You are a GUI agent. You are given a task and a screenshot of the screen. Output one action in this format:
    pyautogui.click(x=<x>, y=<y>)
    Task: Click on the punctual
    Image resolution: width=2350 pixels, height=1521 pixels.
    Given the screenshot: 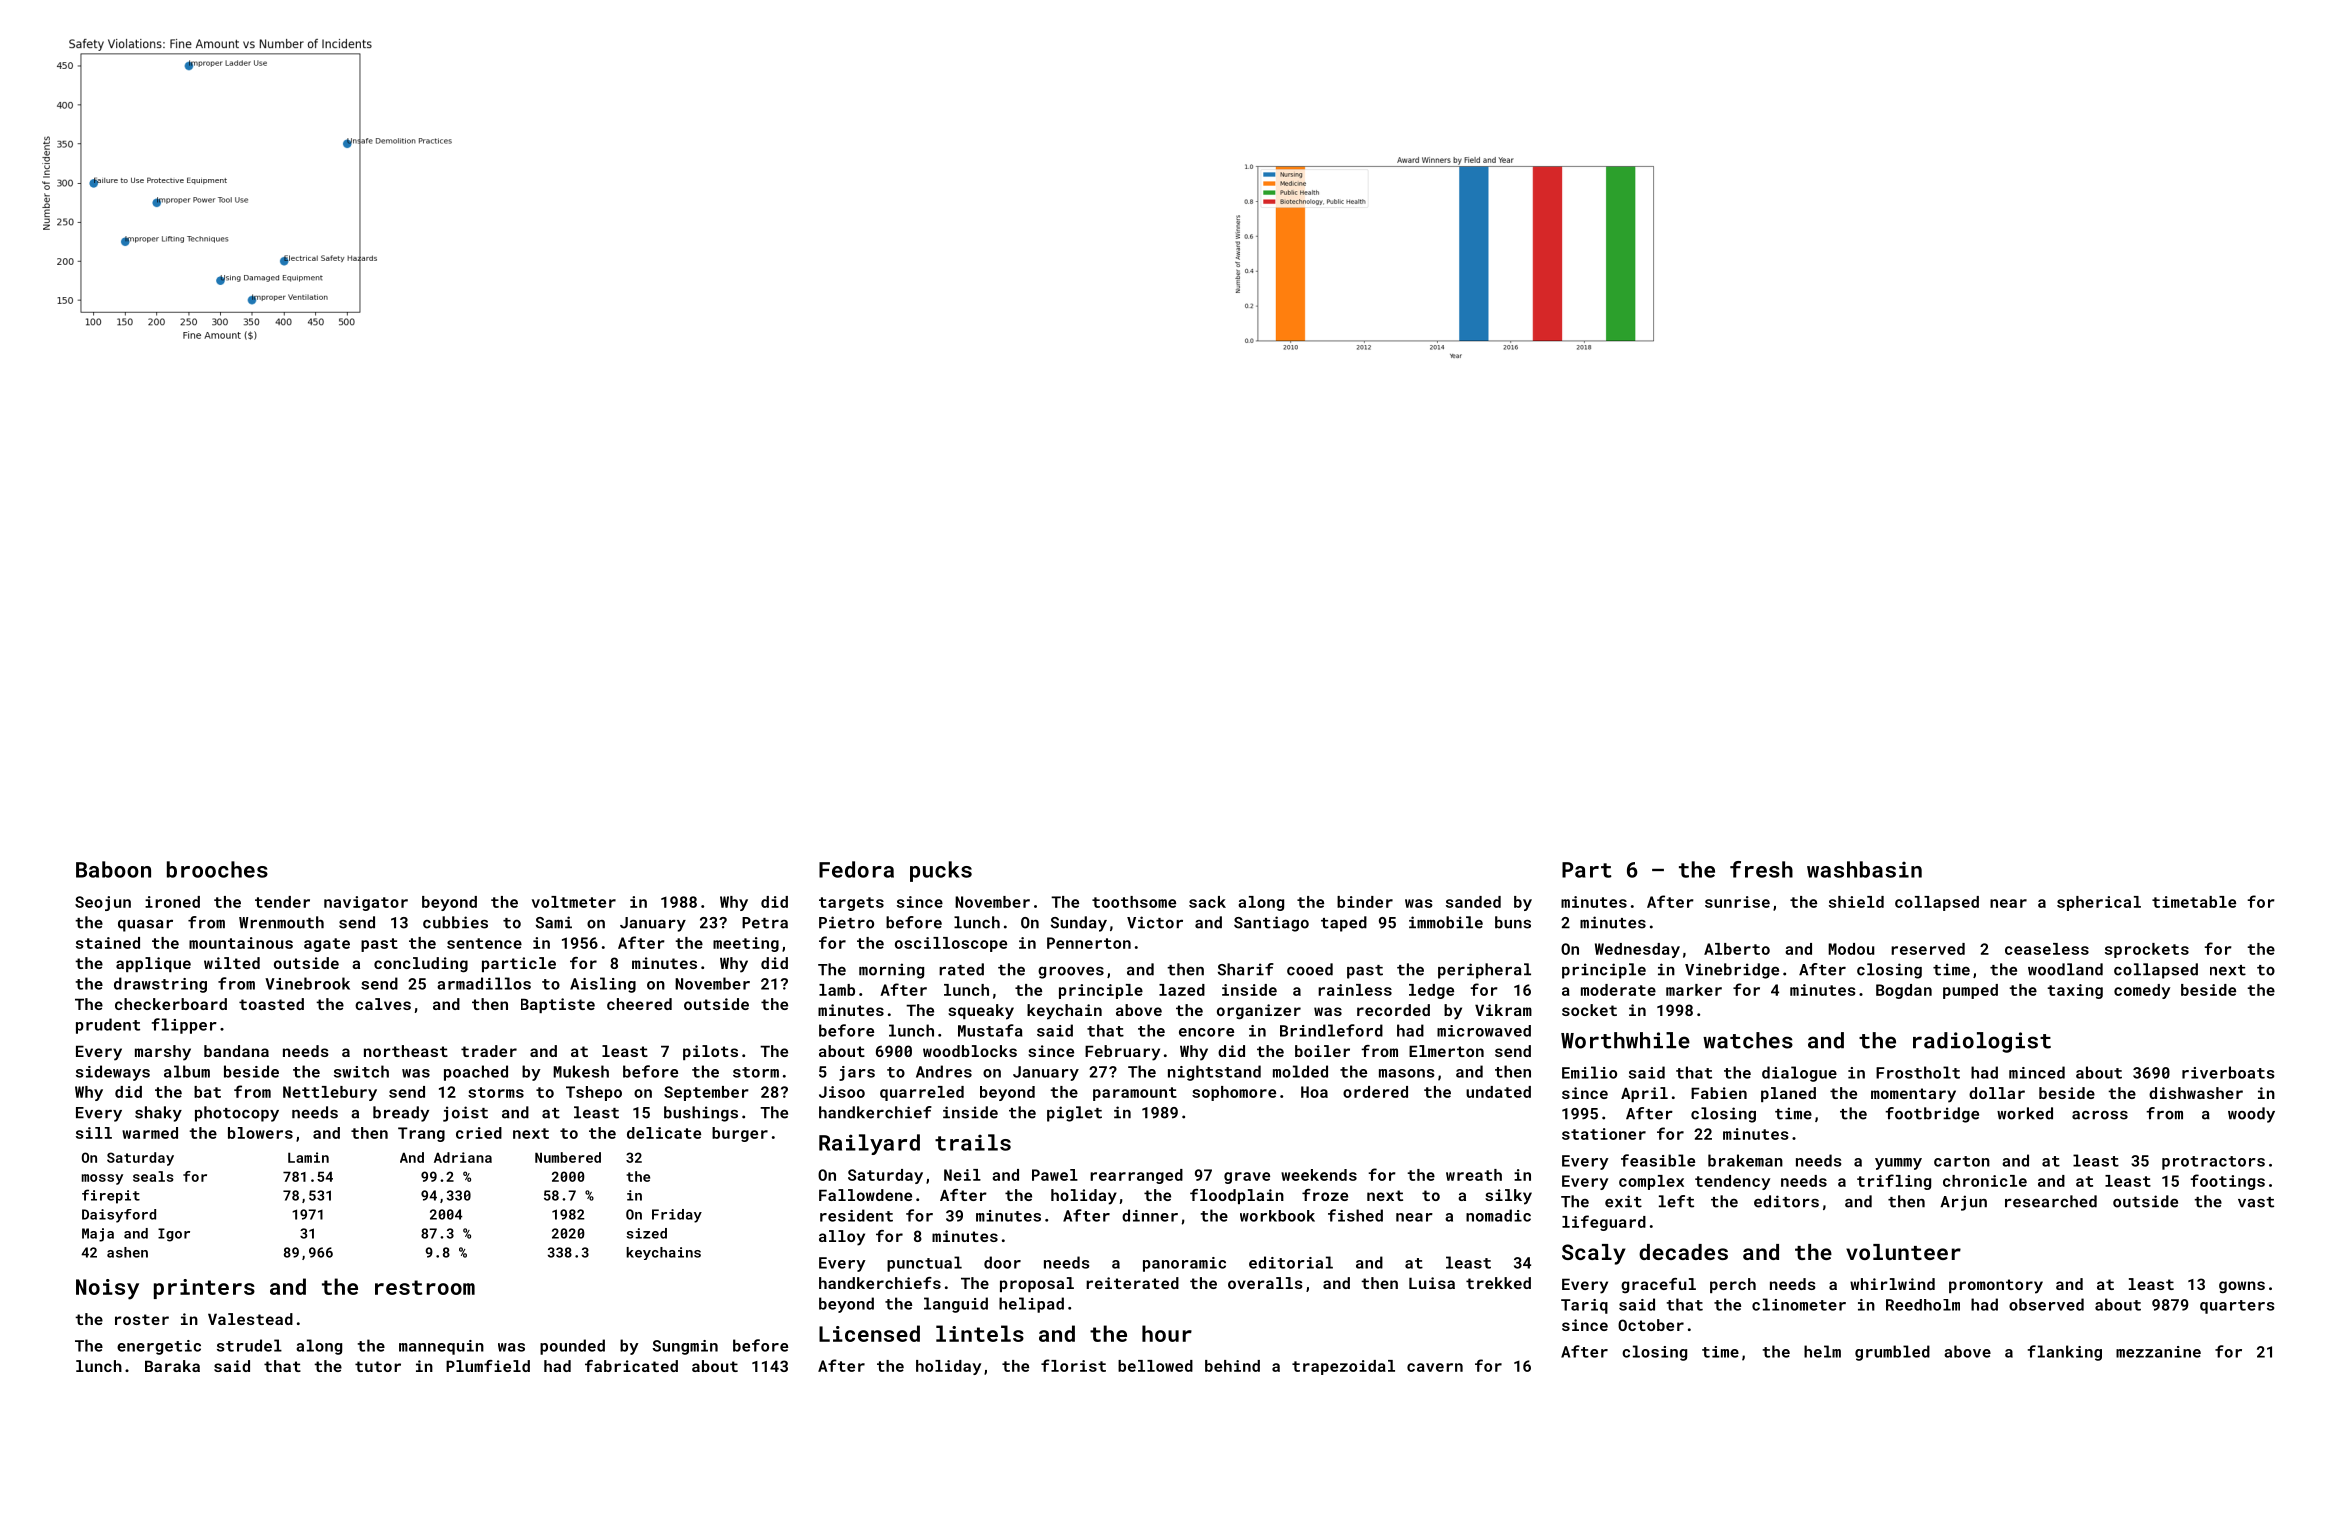 What is the action you would take?
    pyautogui.click(x=924, y=1264)
